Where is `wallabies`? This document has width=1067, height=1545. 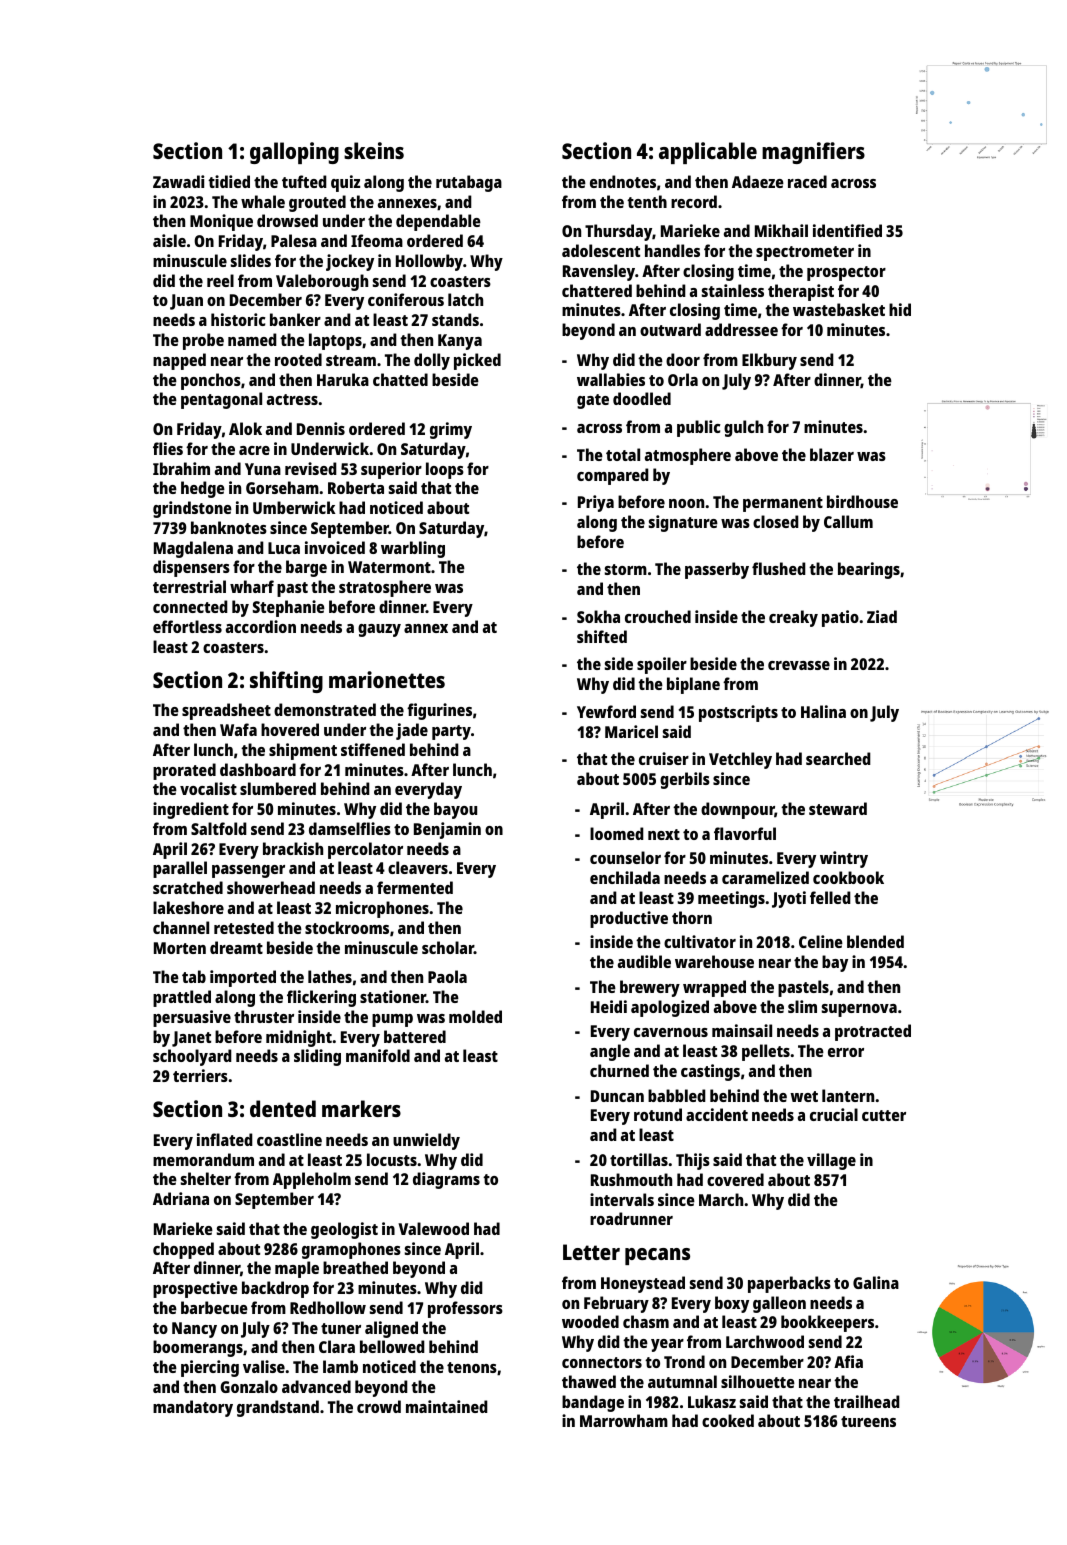
wallabies is located at coordinates (611, 379).
